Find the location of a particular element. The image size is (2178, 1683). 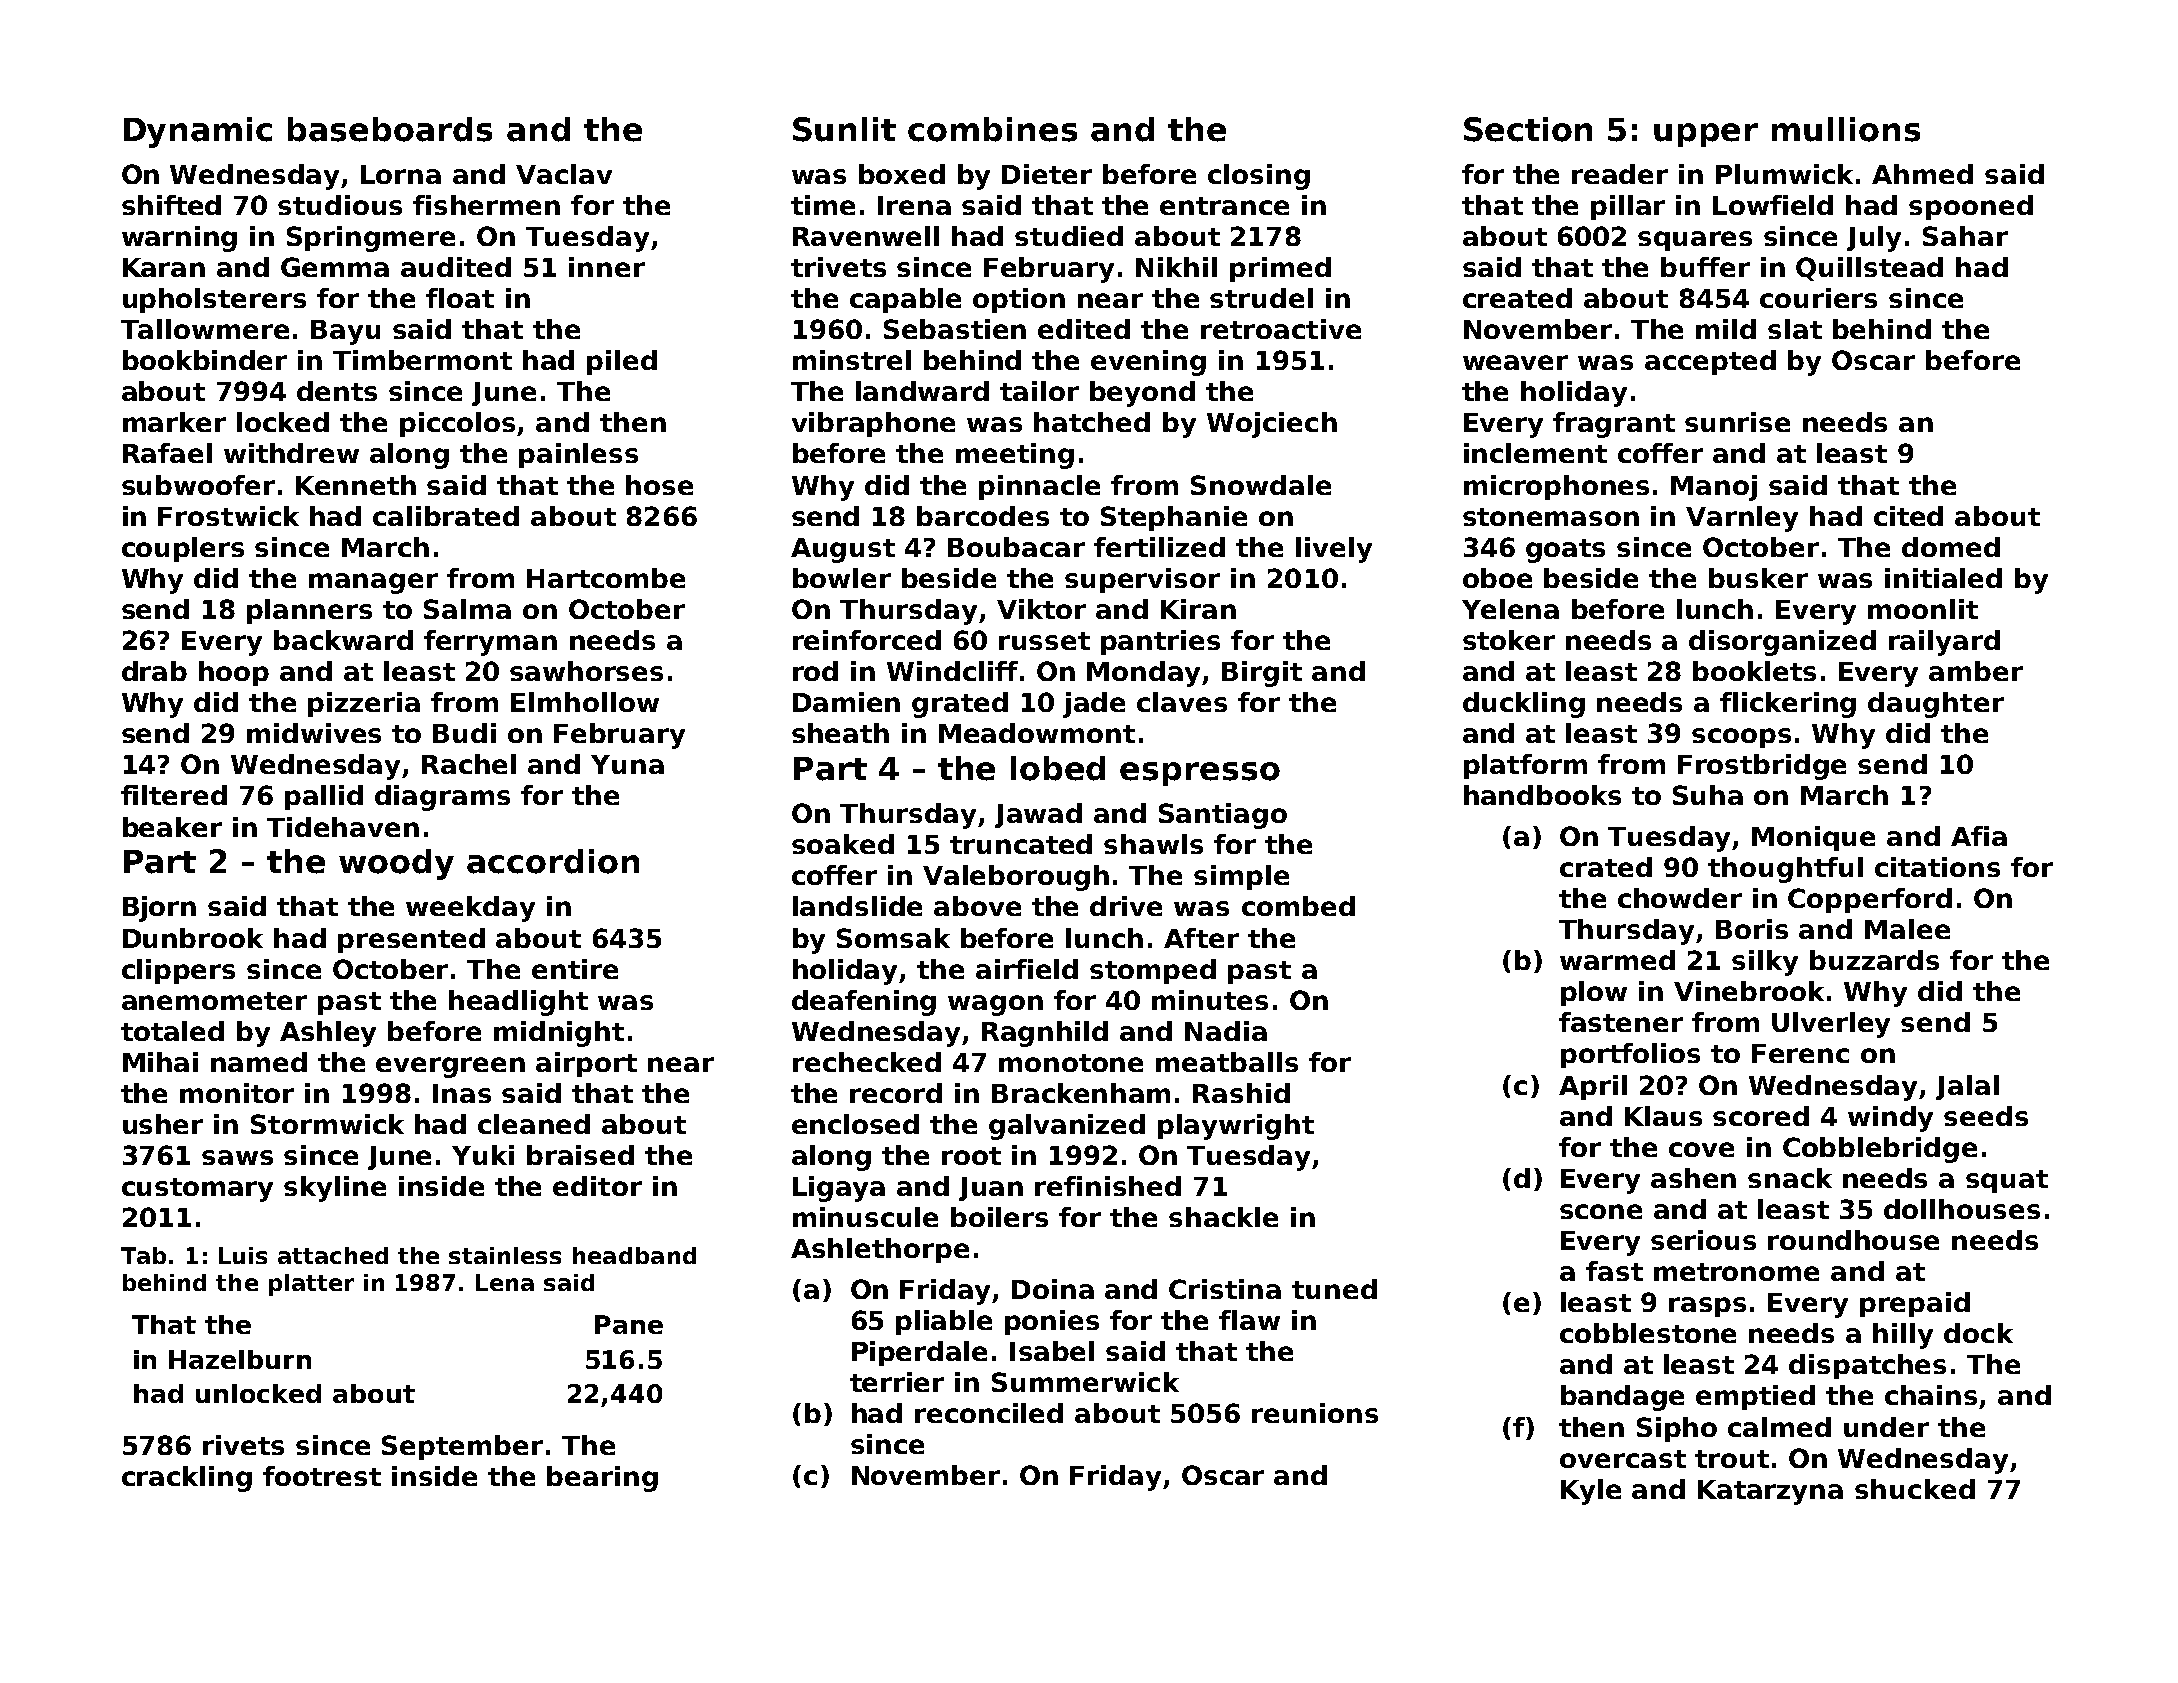

playwright is located at coordinates (1236, 1127).
